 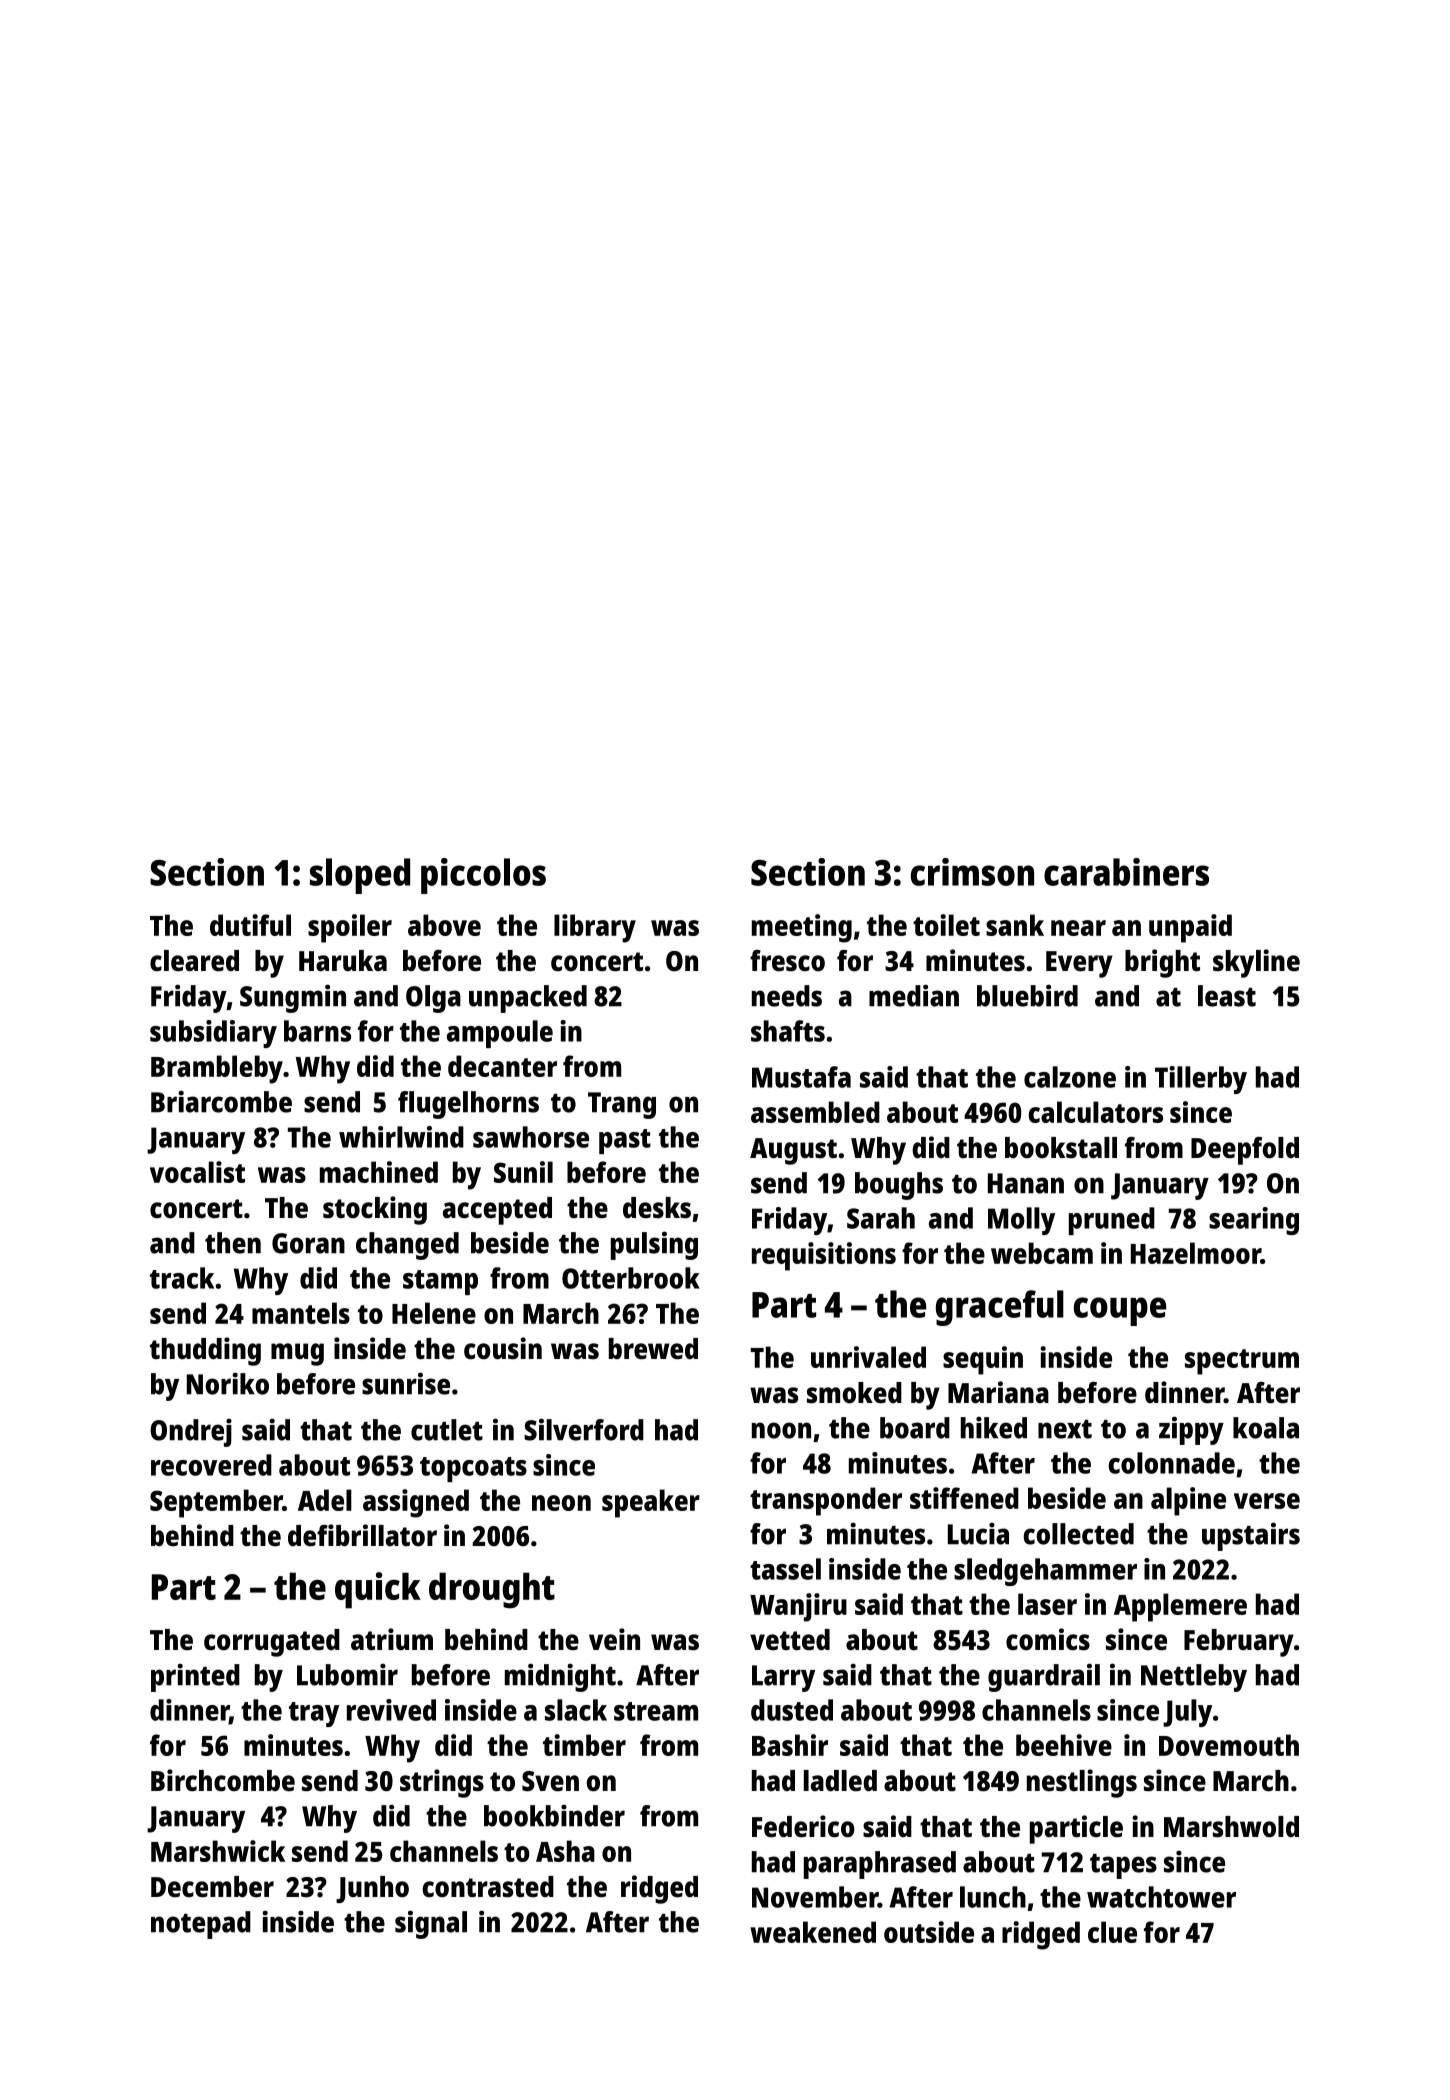 I want to click on Haruka, so click(x=343, y=961).
